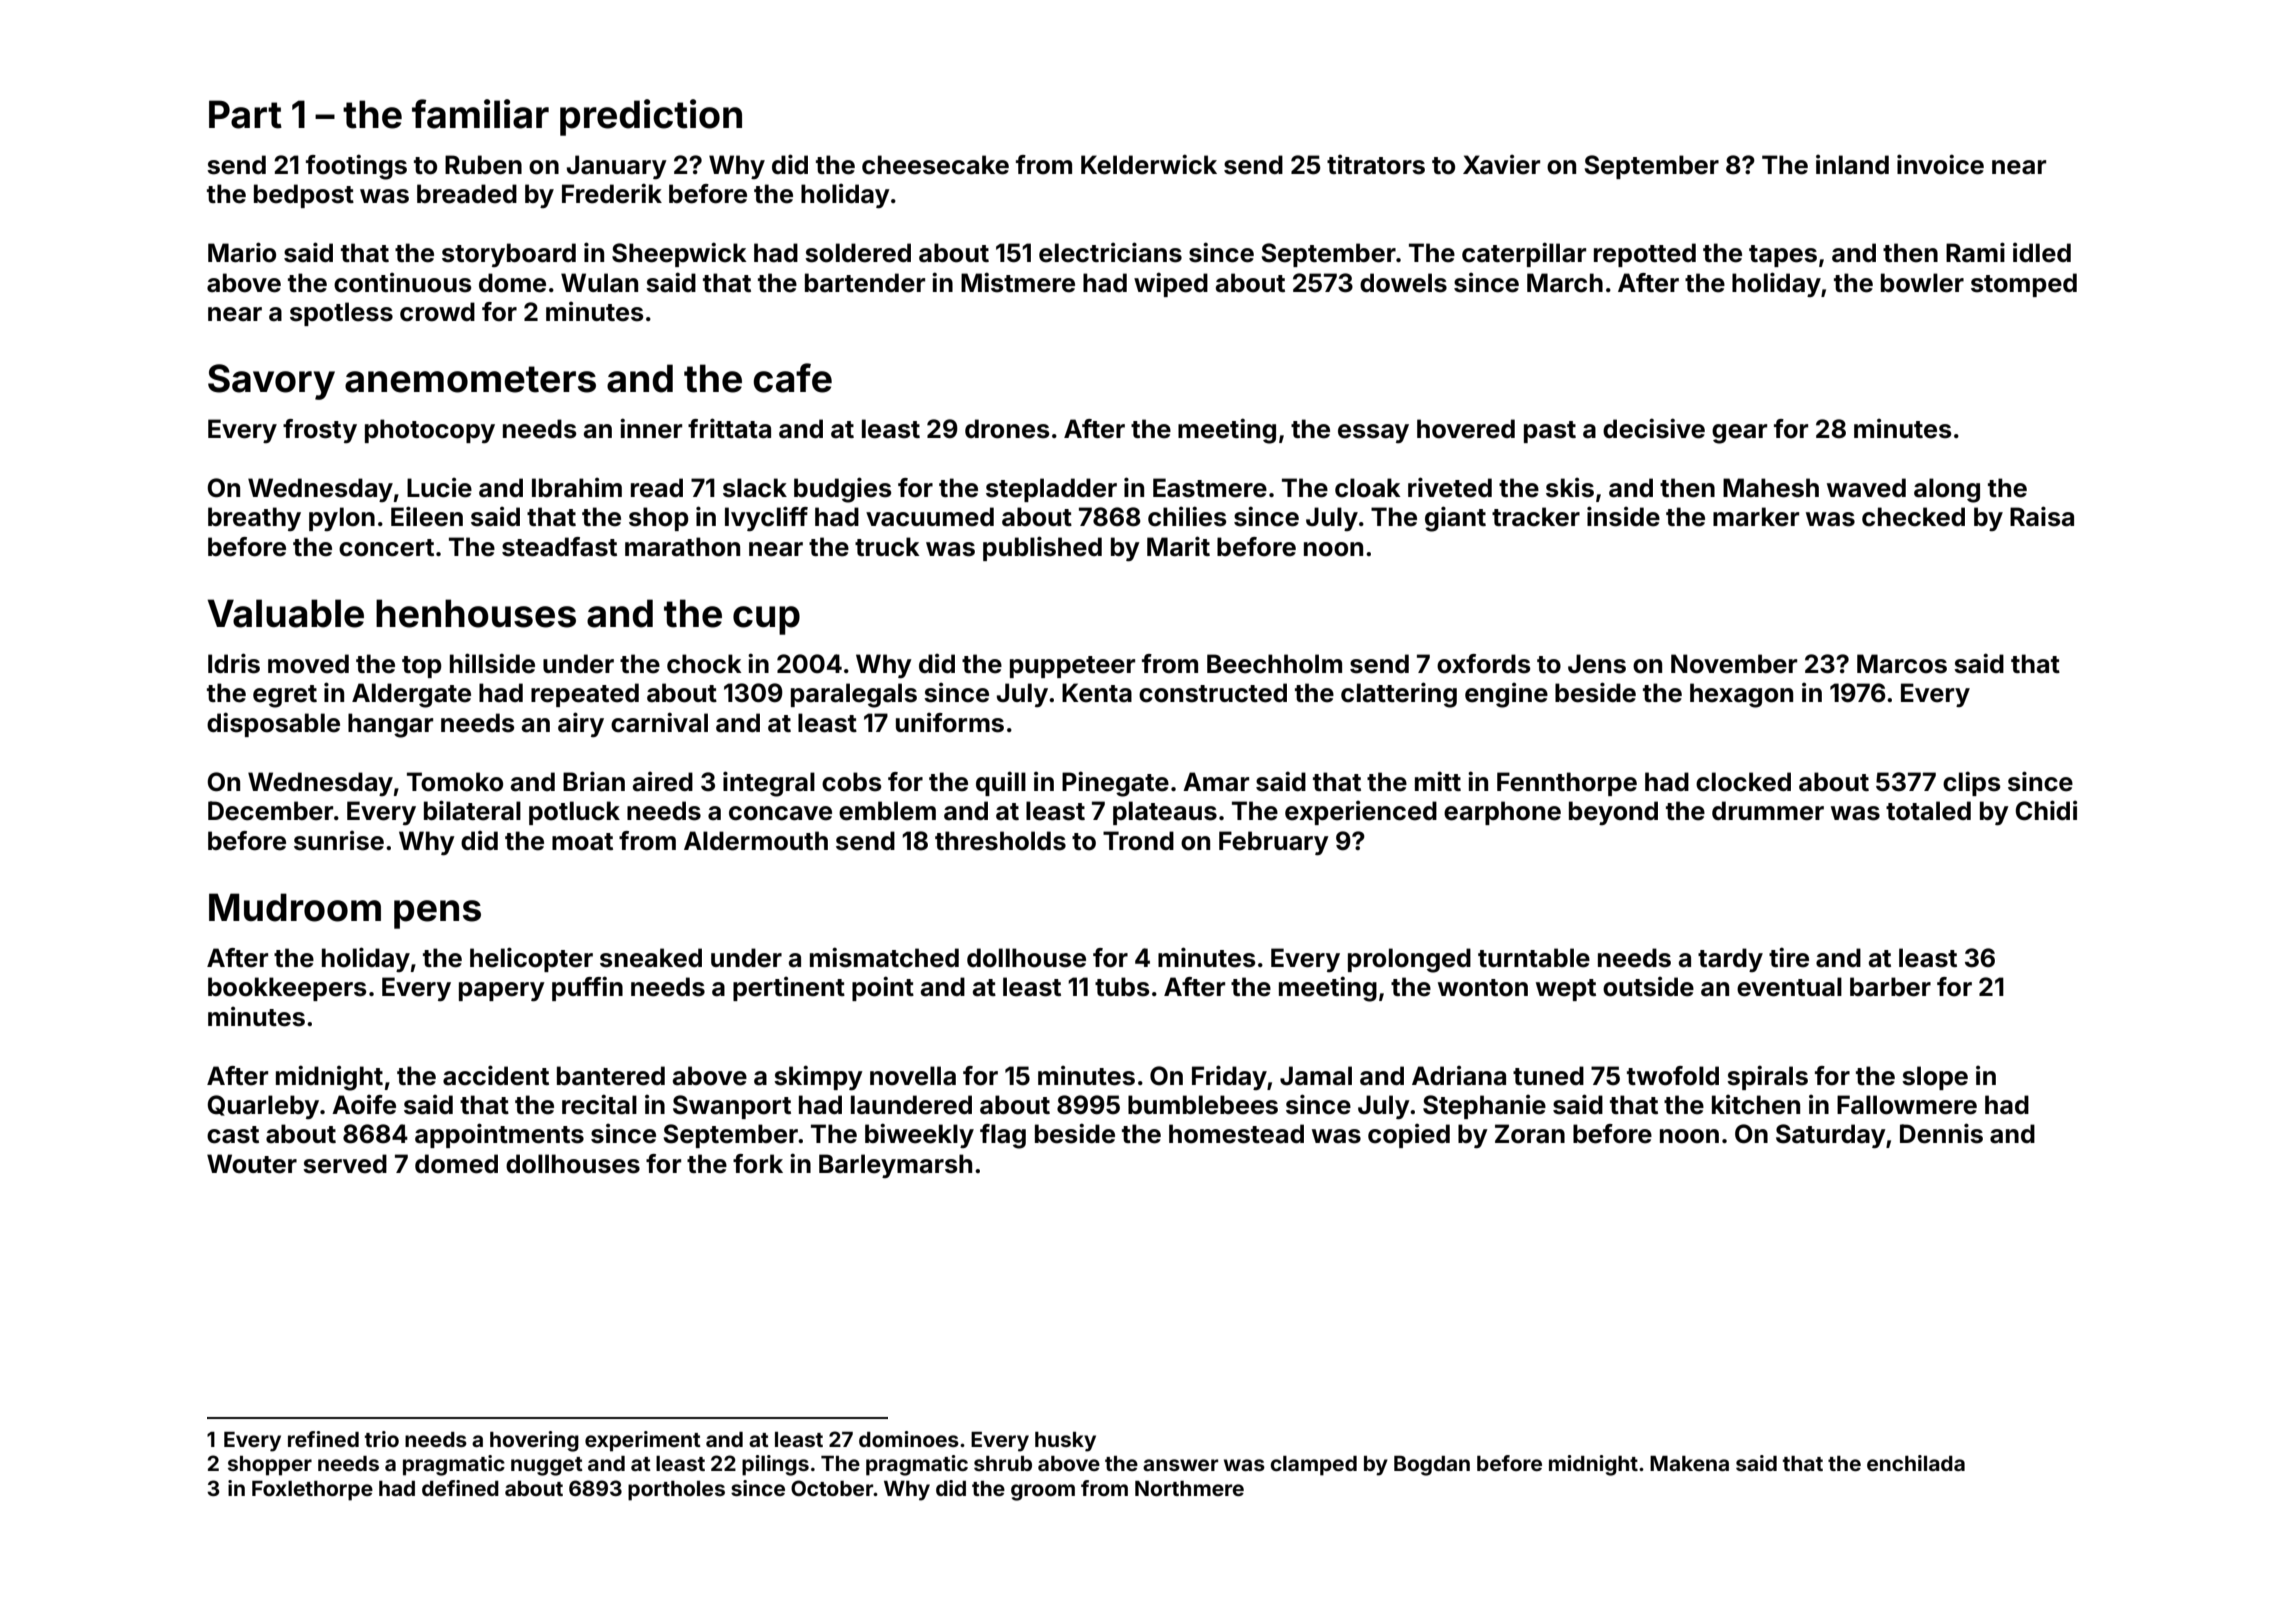  I want to click on enchilada, so click(1916, 1463).
